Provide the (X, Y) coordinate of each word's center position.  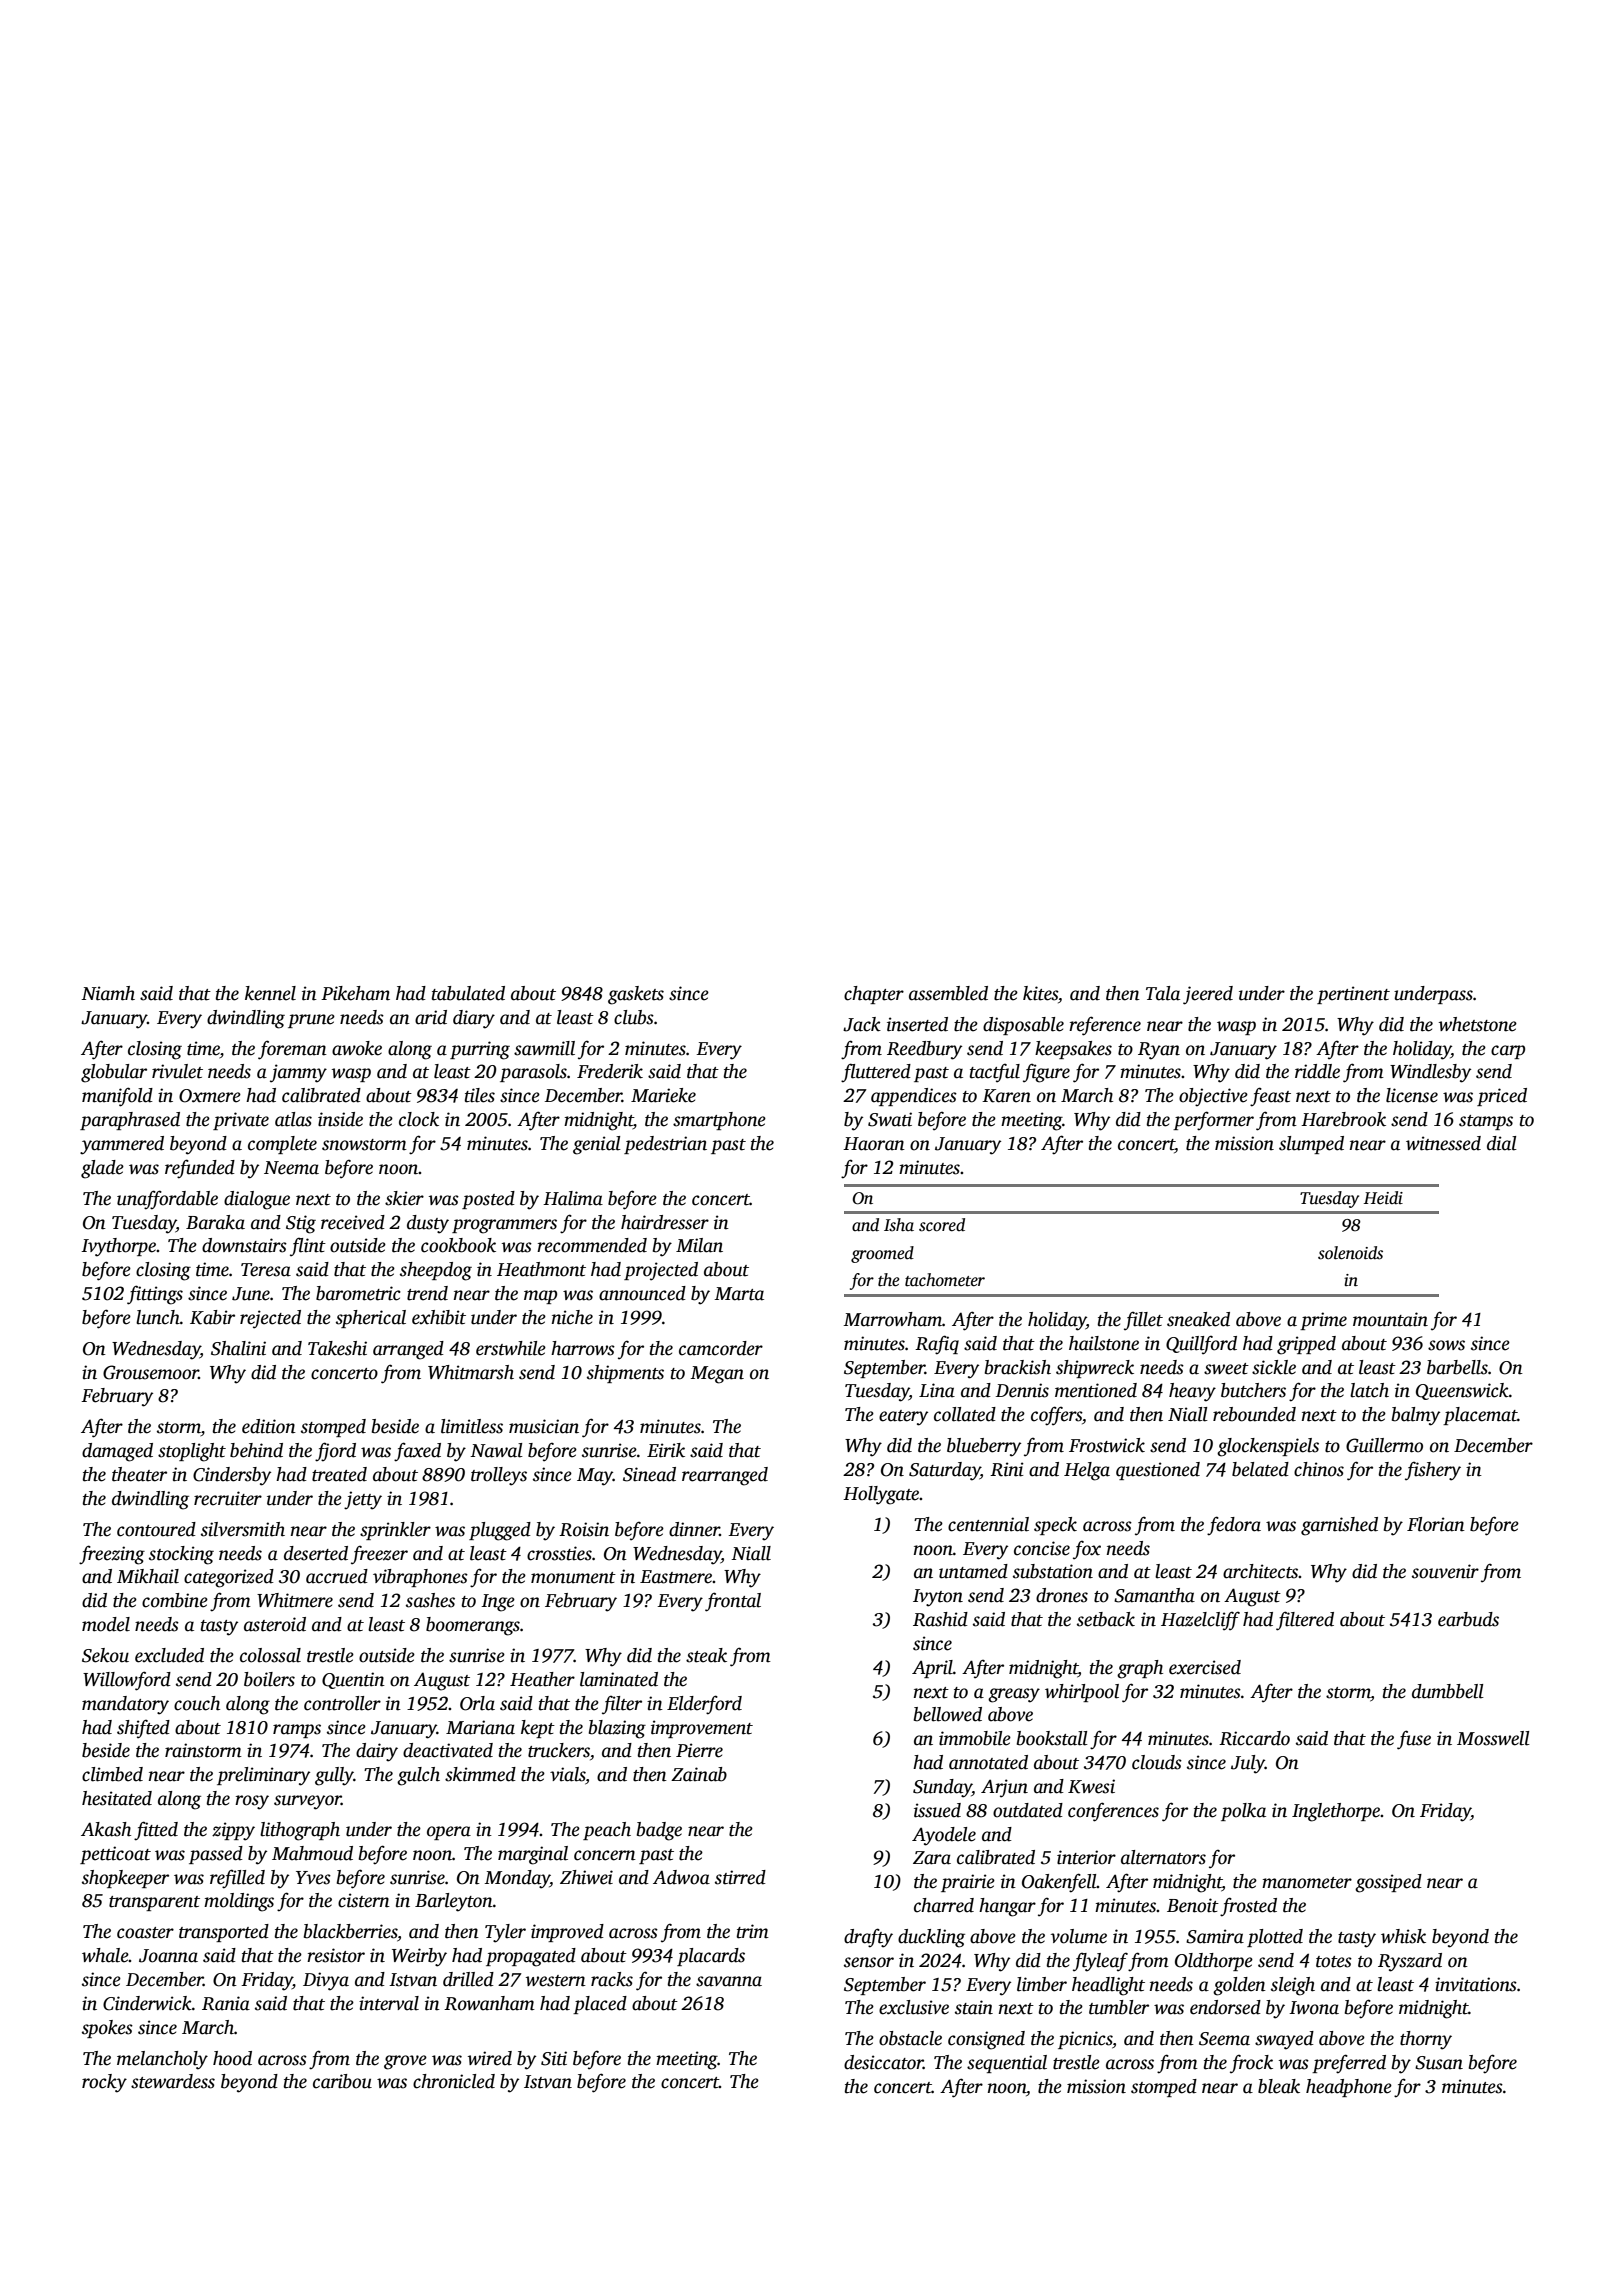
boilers (269, 1679)
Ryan (1159, 1051)
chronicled (454, 2081)
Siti (554, 2058)
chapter (874, 995)
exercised (1205, 1667)
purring (480, 1050)
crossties (559, 1553)
